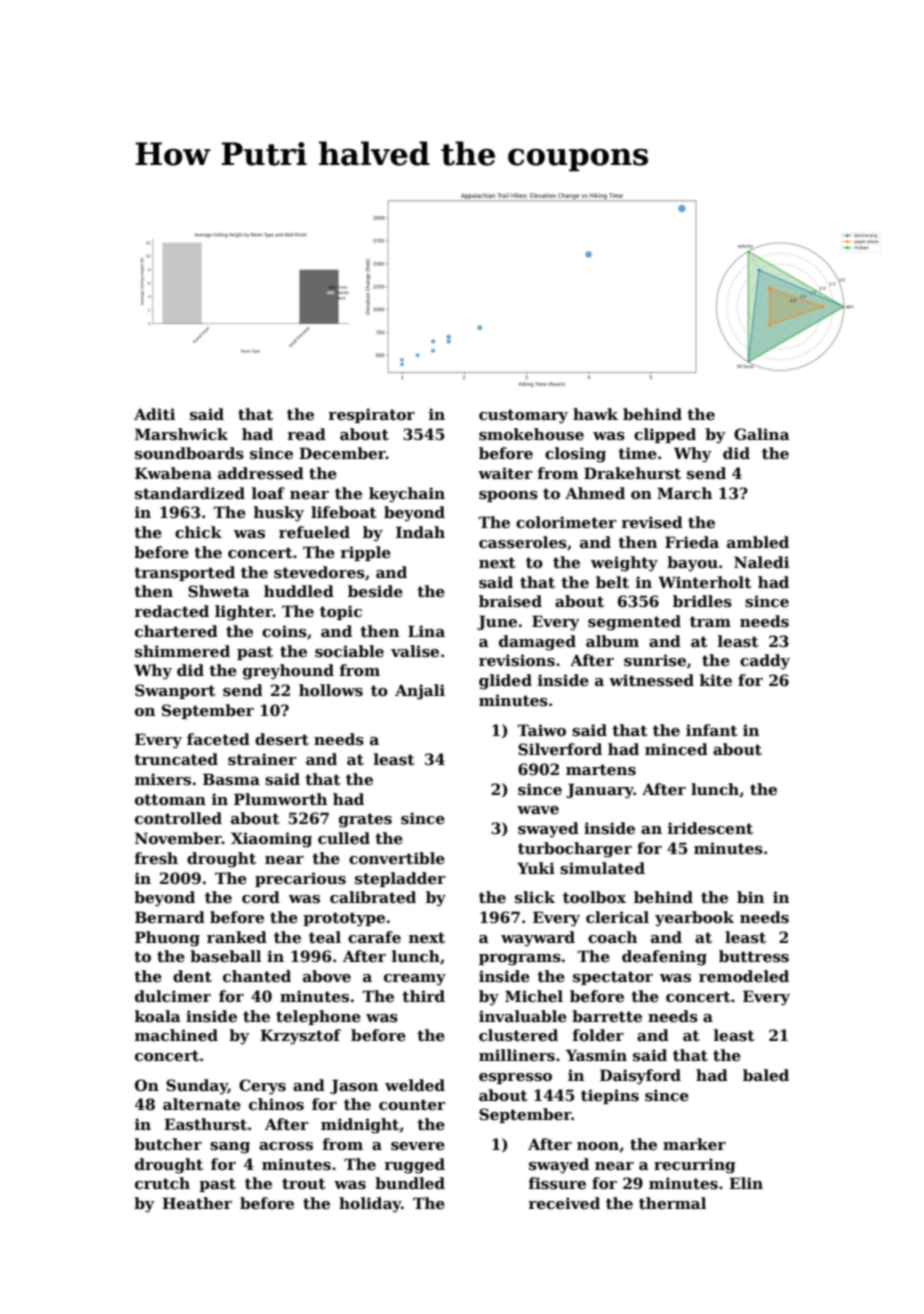  I want to click on read, so click(306, 434).
